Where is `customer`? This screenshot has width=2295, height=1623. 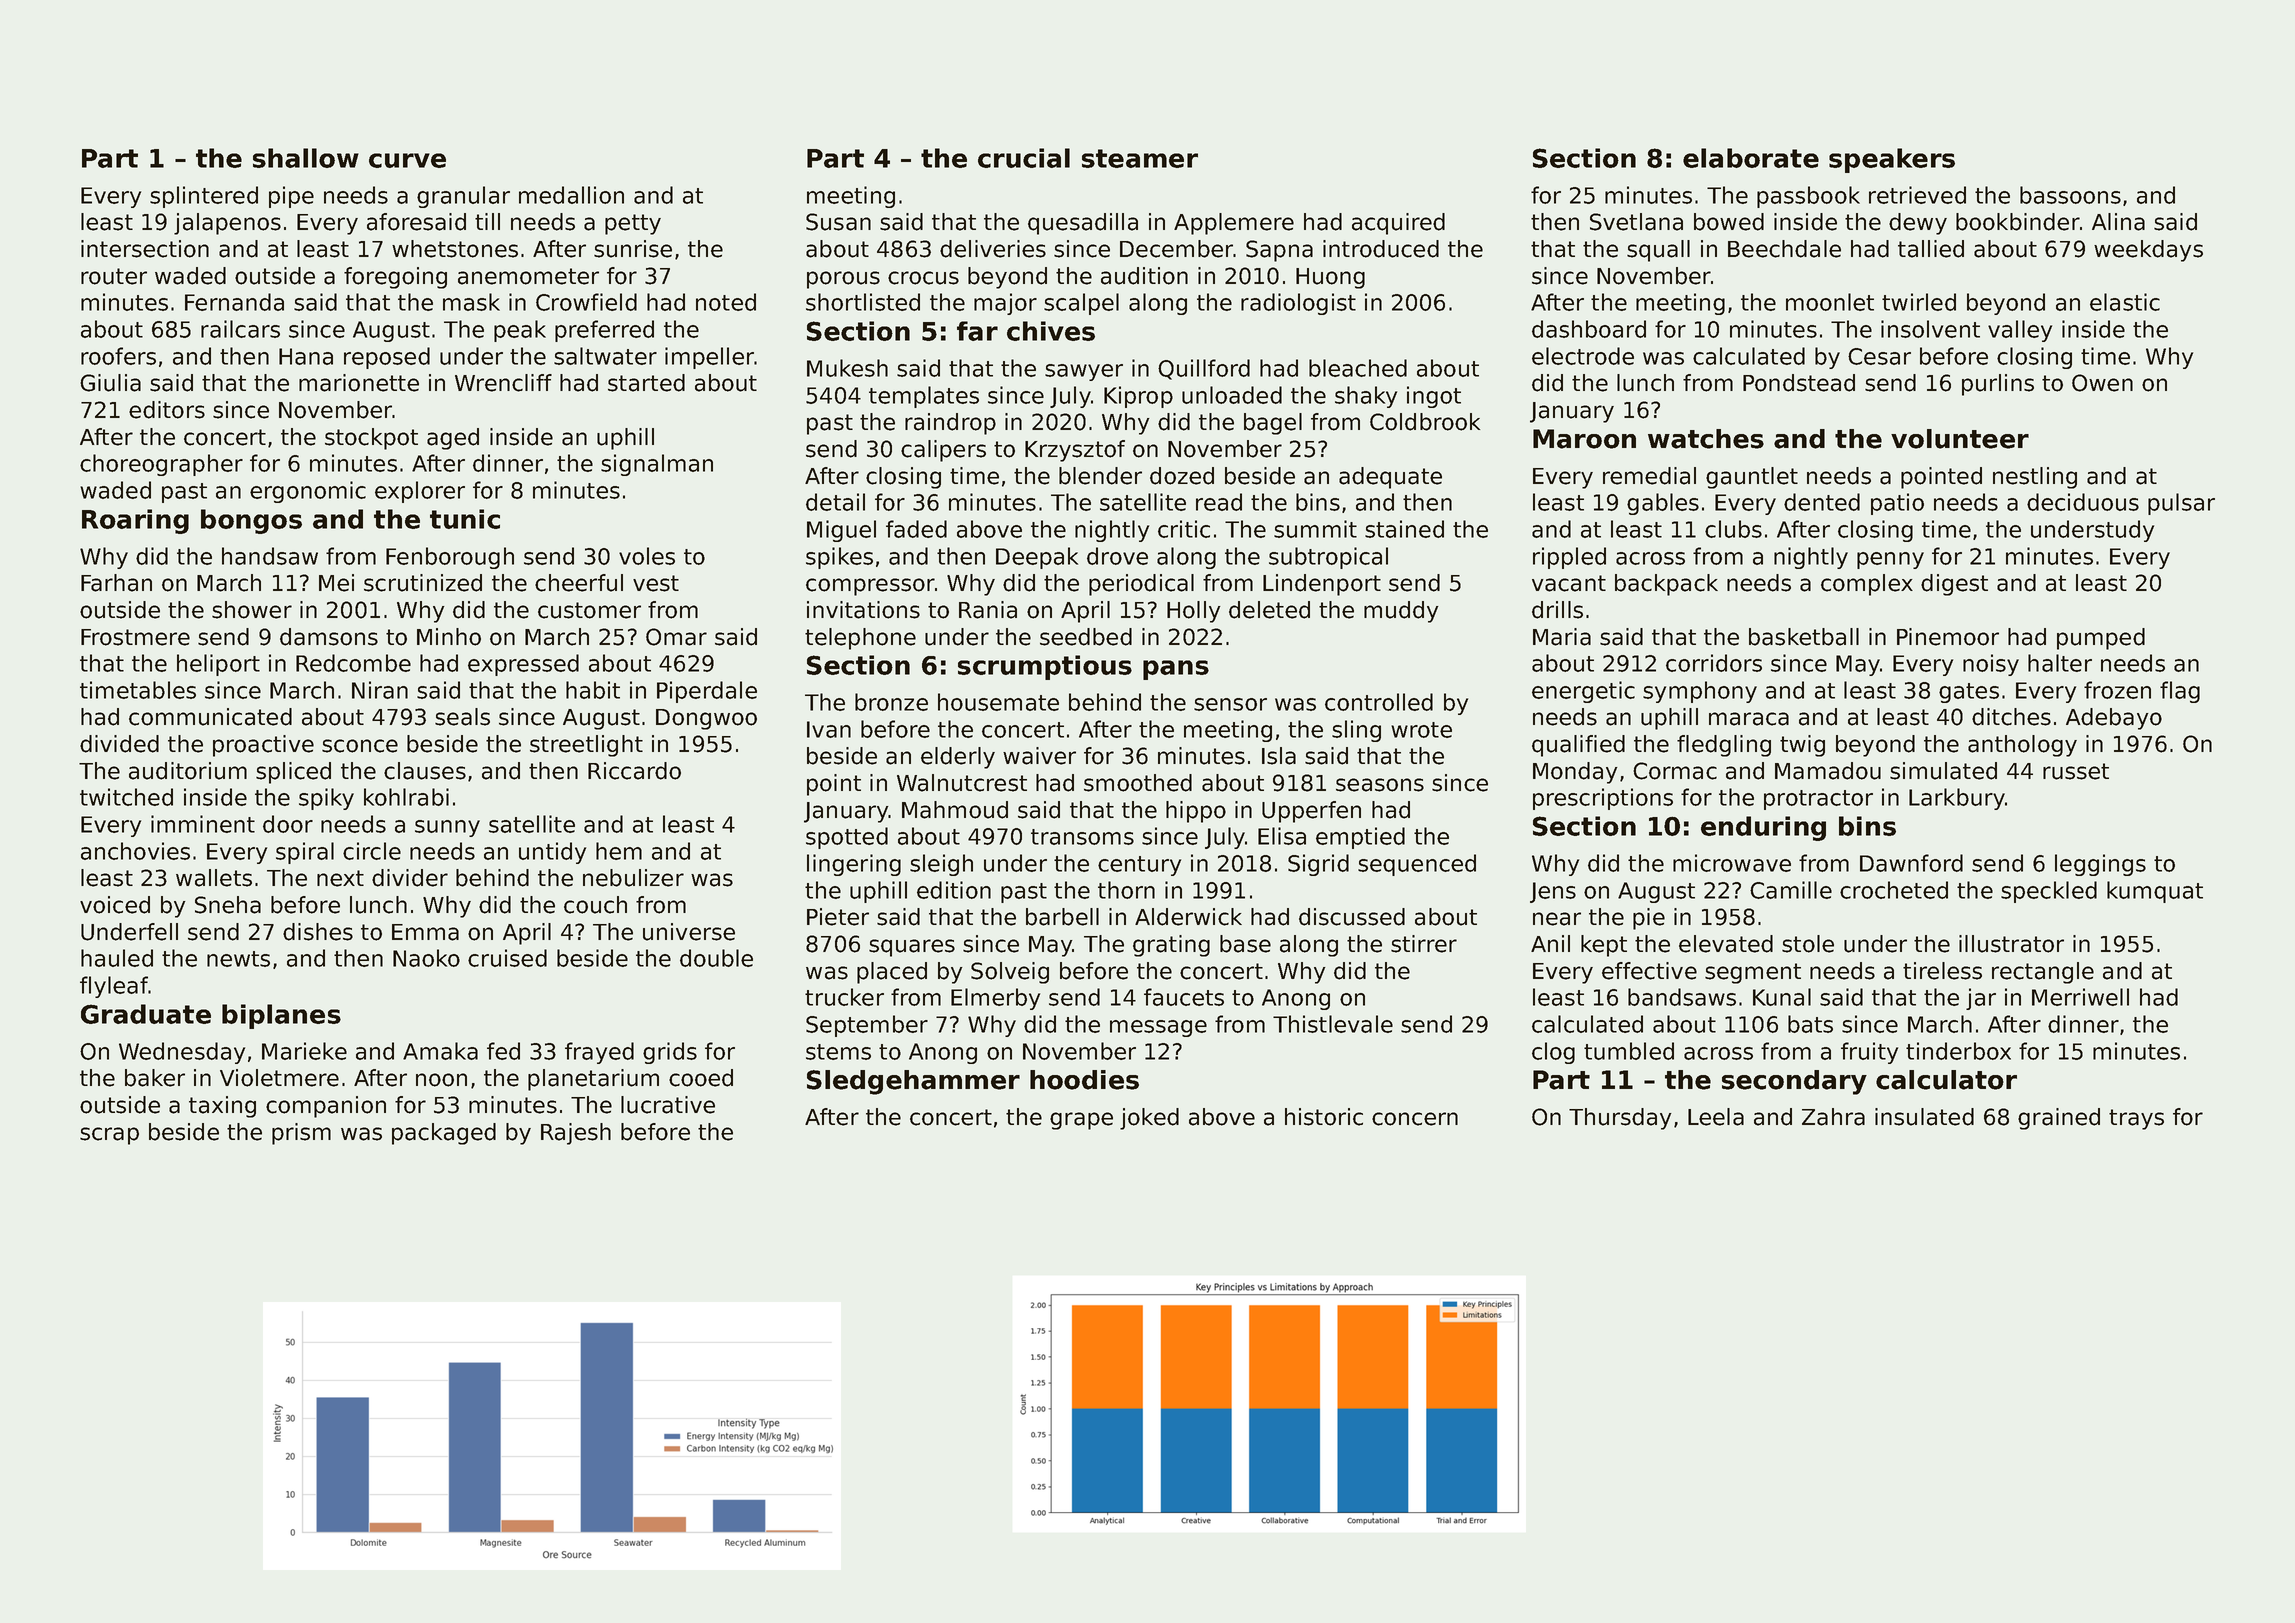 customer is located at coordinates (589, 610).
